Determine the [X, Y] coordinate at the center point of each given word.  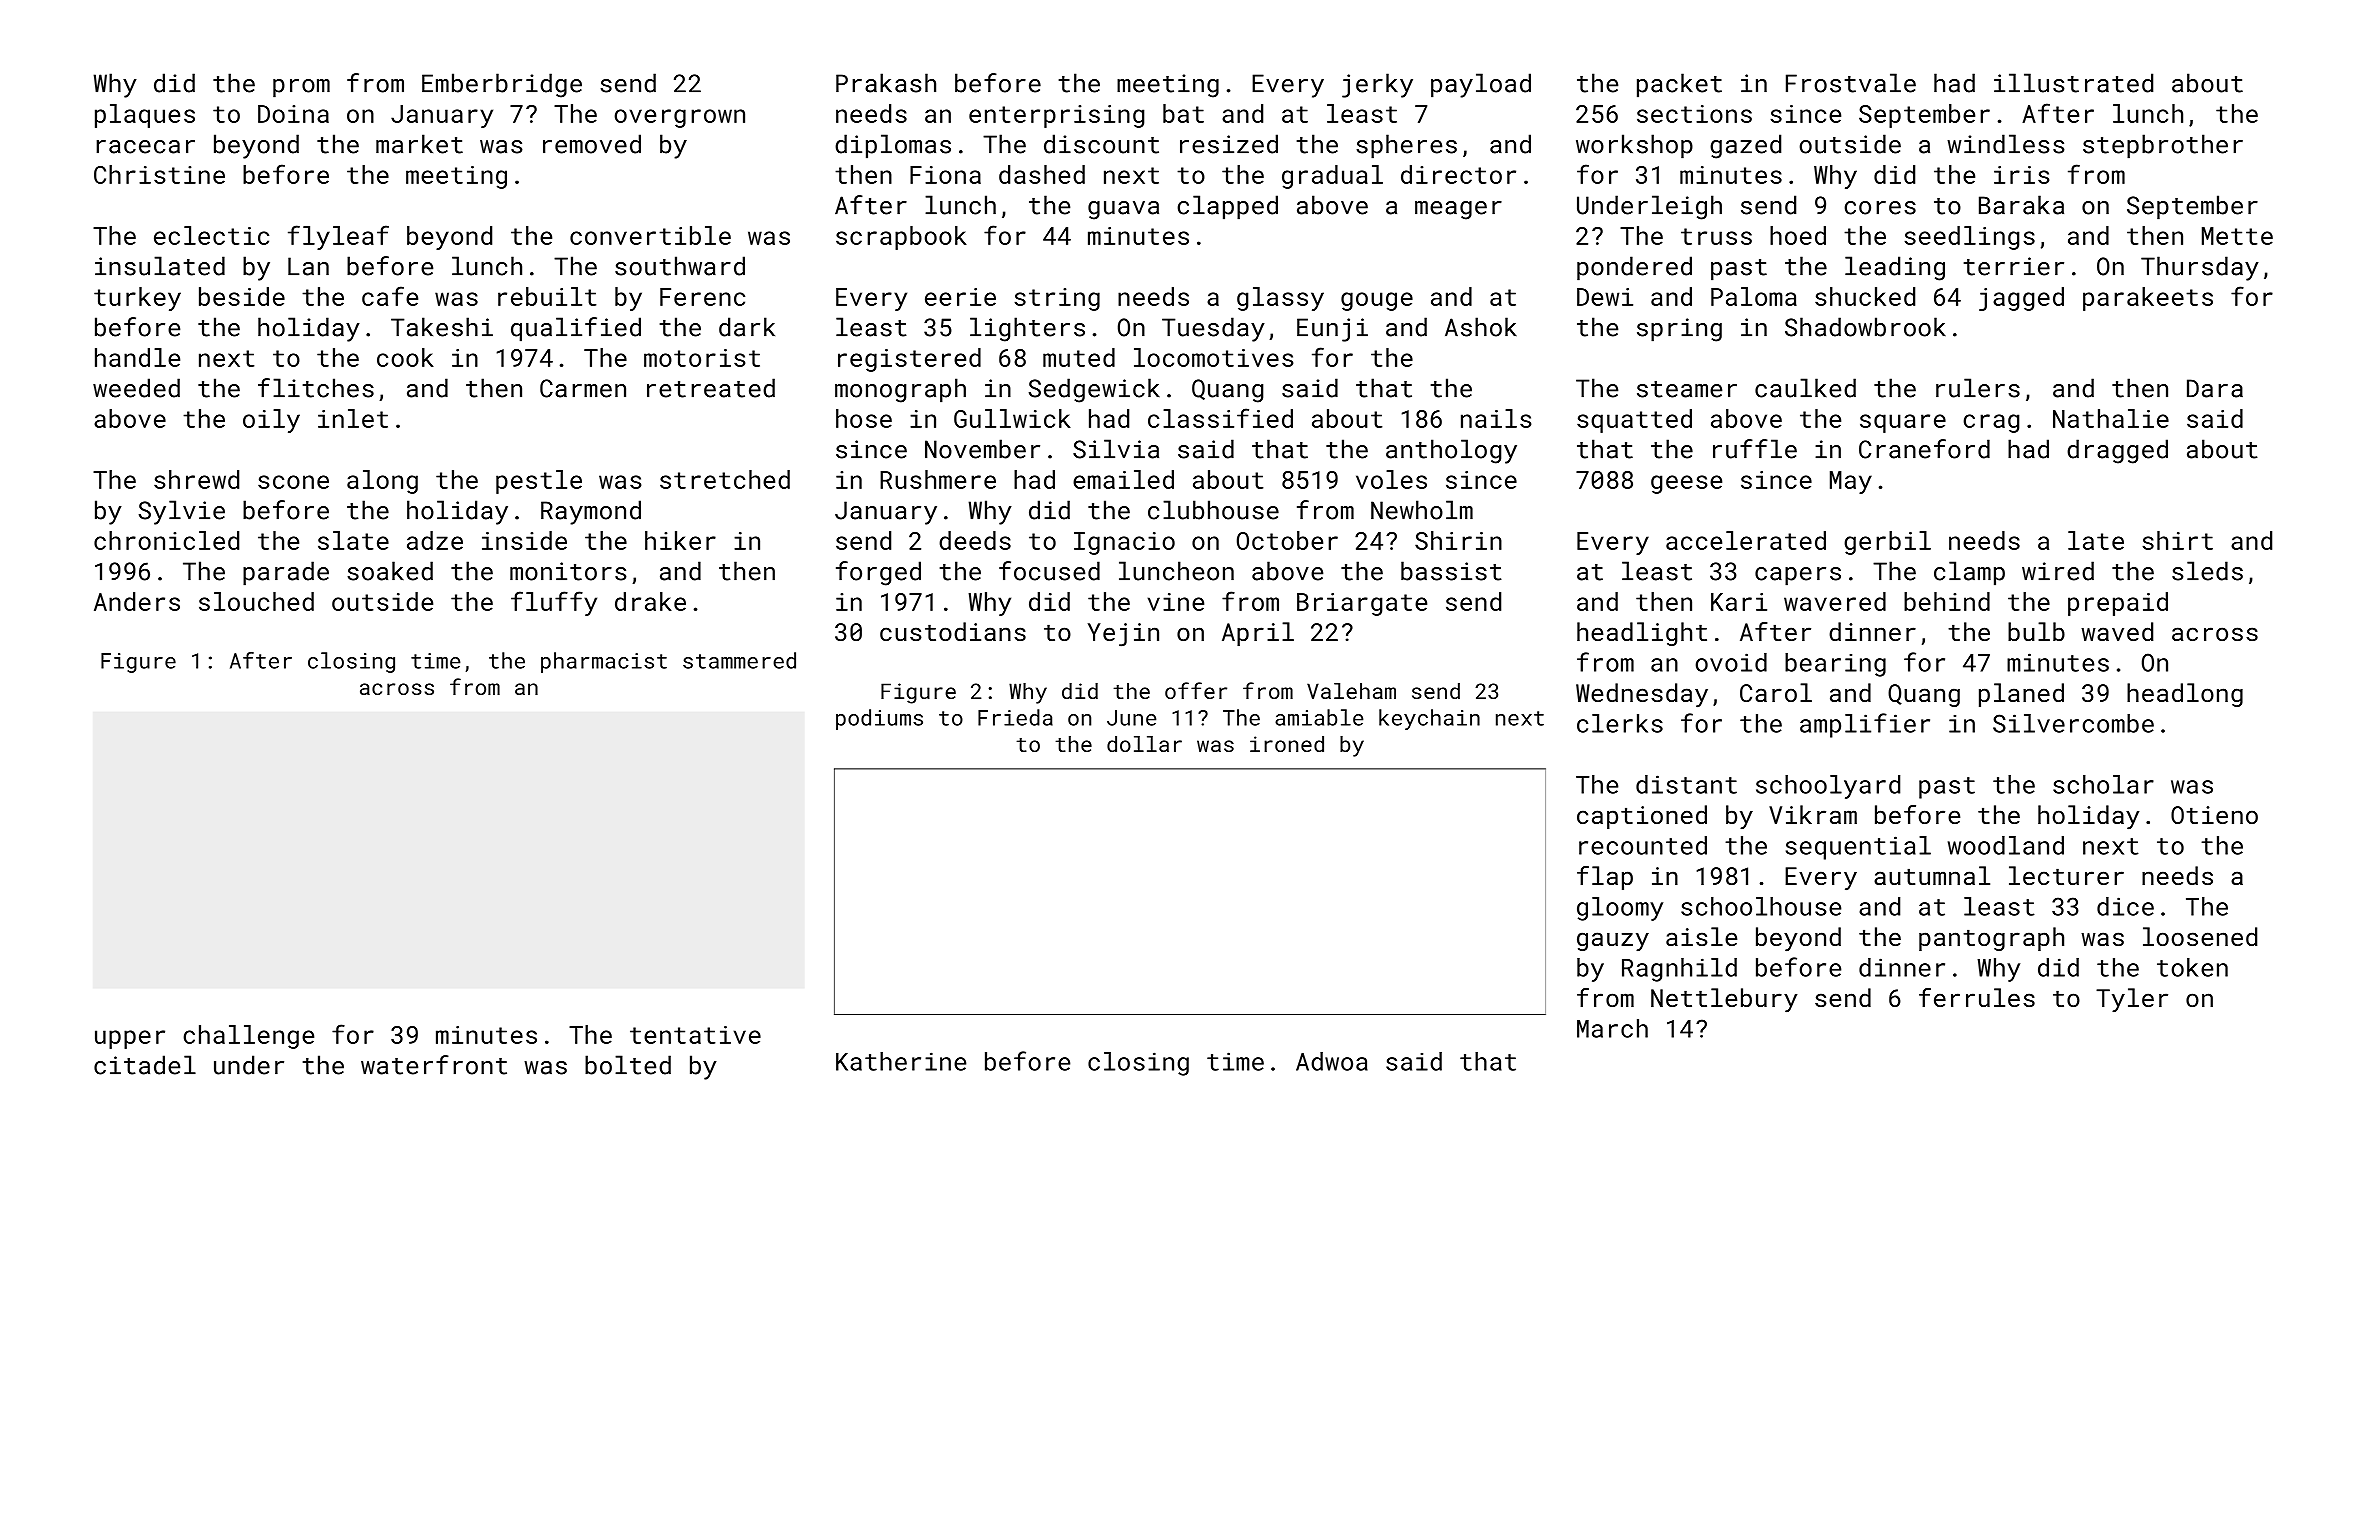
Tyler [2132, 1000]
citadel [145, 1065]
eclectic [211, 235]
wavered [1835, 601]
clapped [1227, 207]
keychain [1429, 719]
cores [1880, 208]
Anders [137, 601]
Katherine [901, 1061]
